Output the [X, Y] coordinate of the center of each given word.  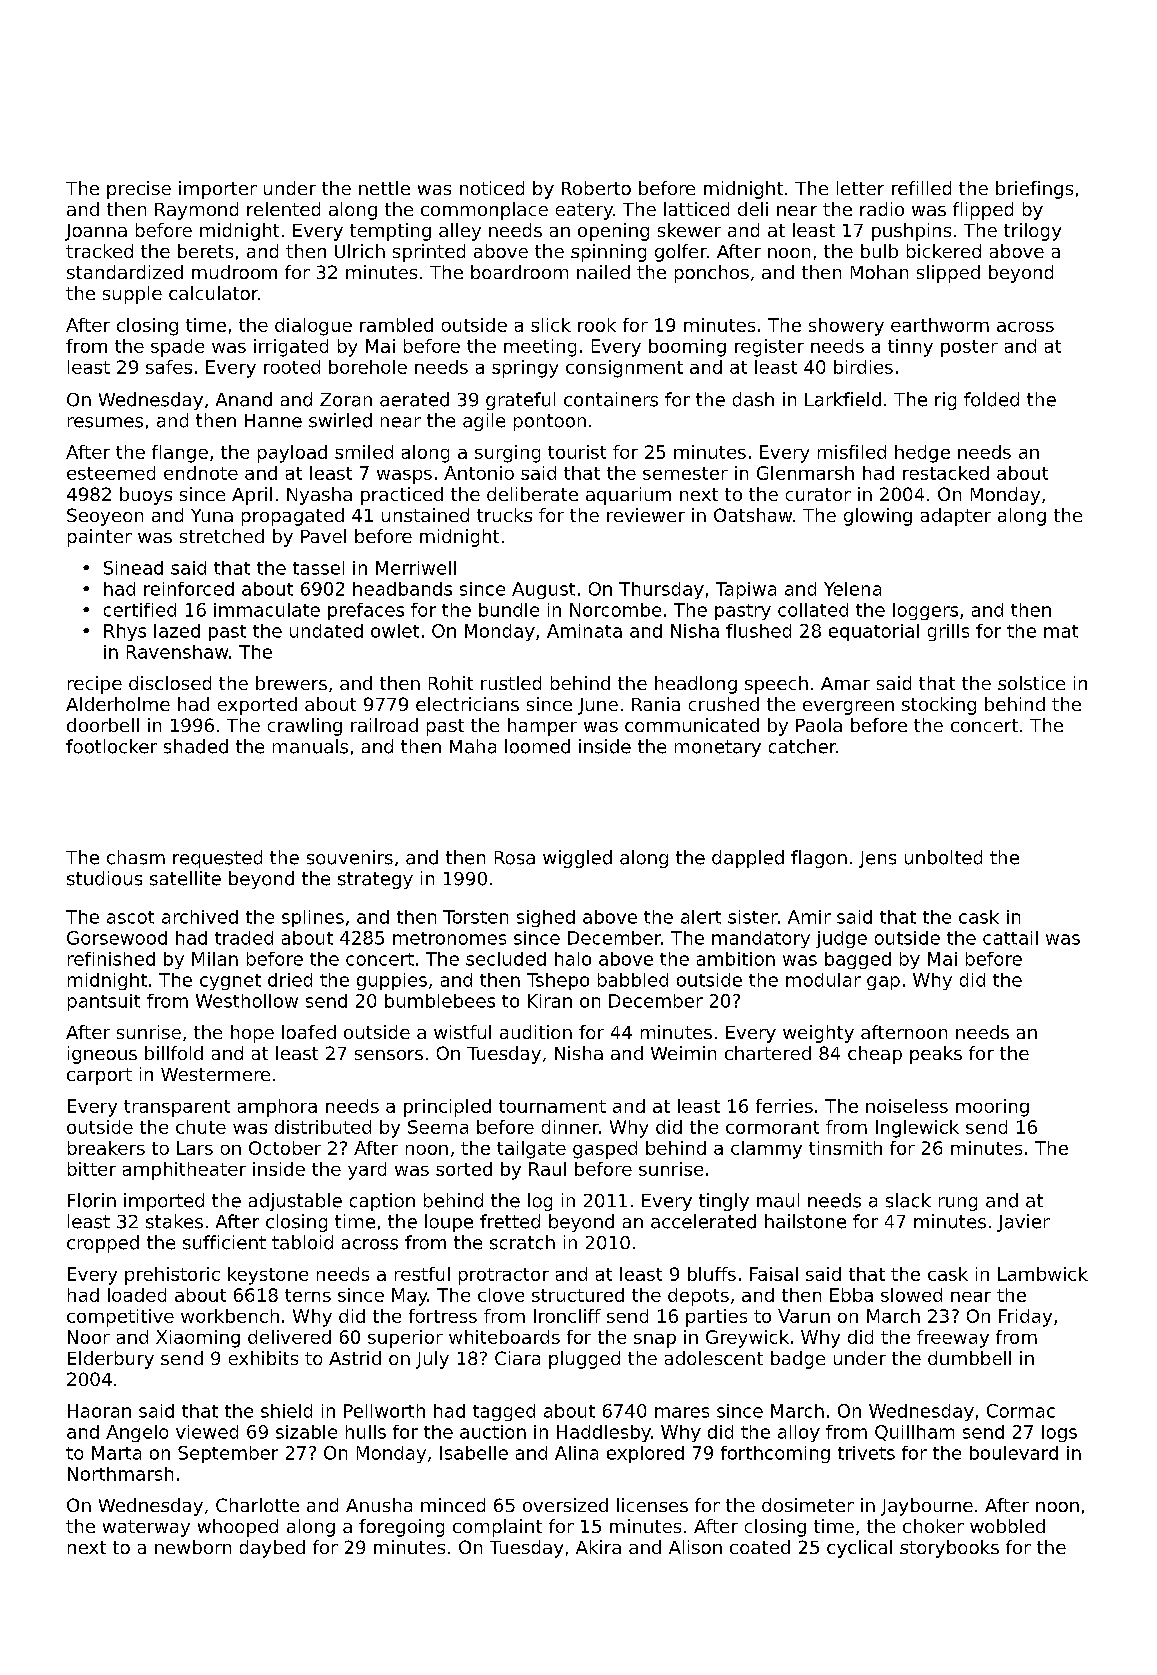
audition [536, 1032]
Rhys [125, 632]
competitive [120, 1318]
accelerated [703, 1221]
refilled [921, 188]
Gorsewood [117, 938]
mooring [992, 1108]
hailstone [805, 1221]
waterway [146, 1528]
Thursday [661, 590]
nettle [384, 188]
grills [948, 632]
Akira [598, 1547]
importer [218, 190]
